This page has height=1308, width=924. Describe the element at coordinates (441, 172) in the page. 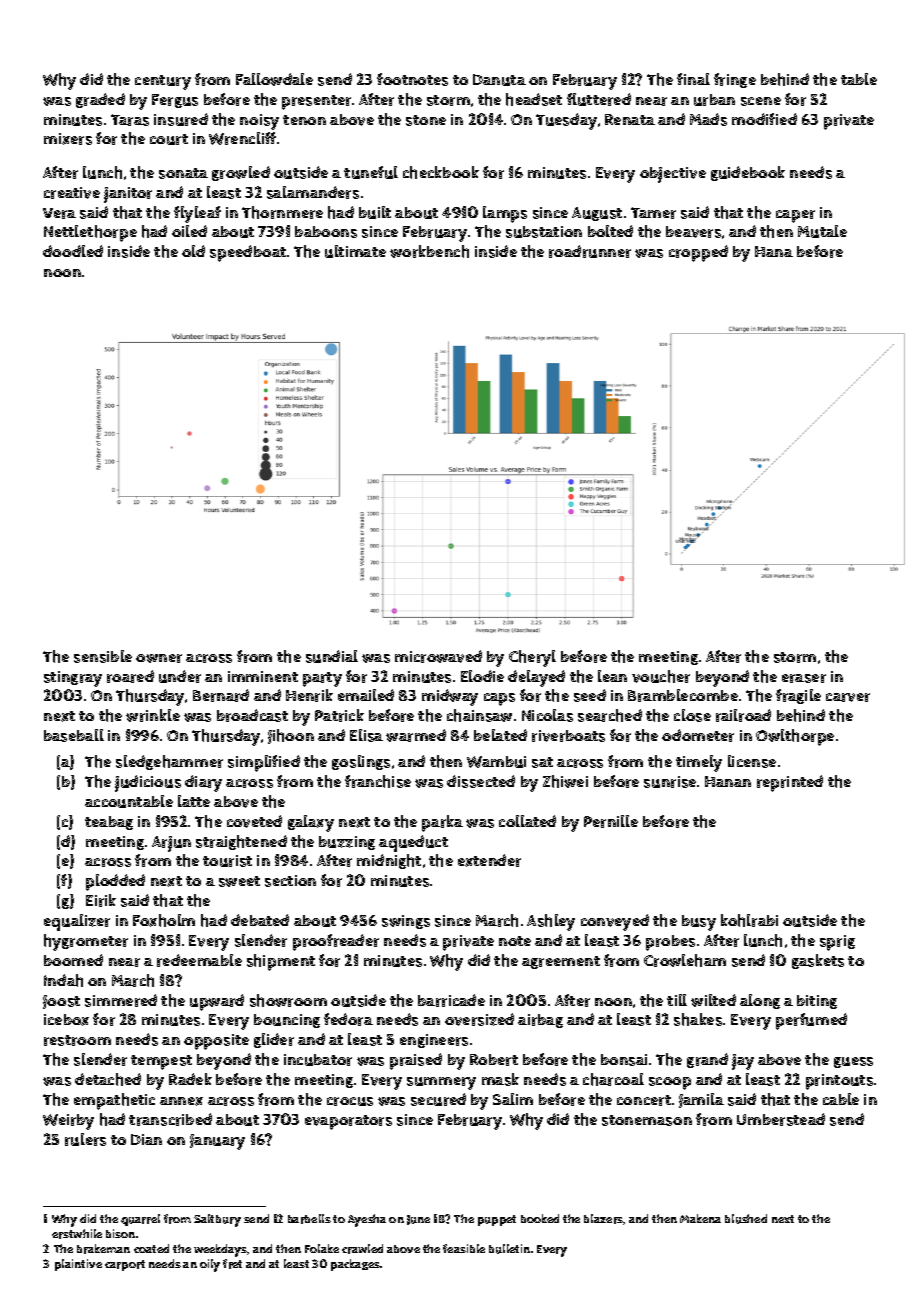

I see `checkbook` at that location.
